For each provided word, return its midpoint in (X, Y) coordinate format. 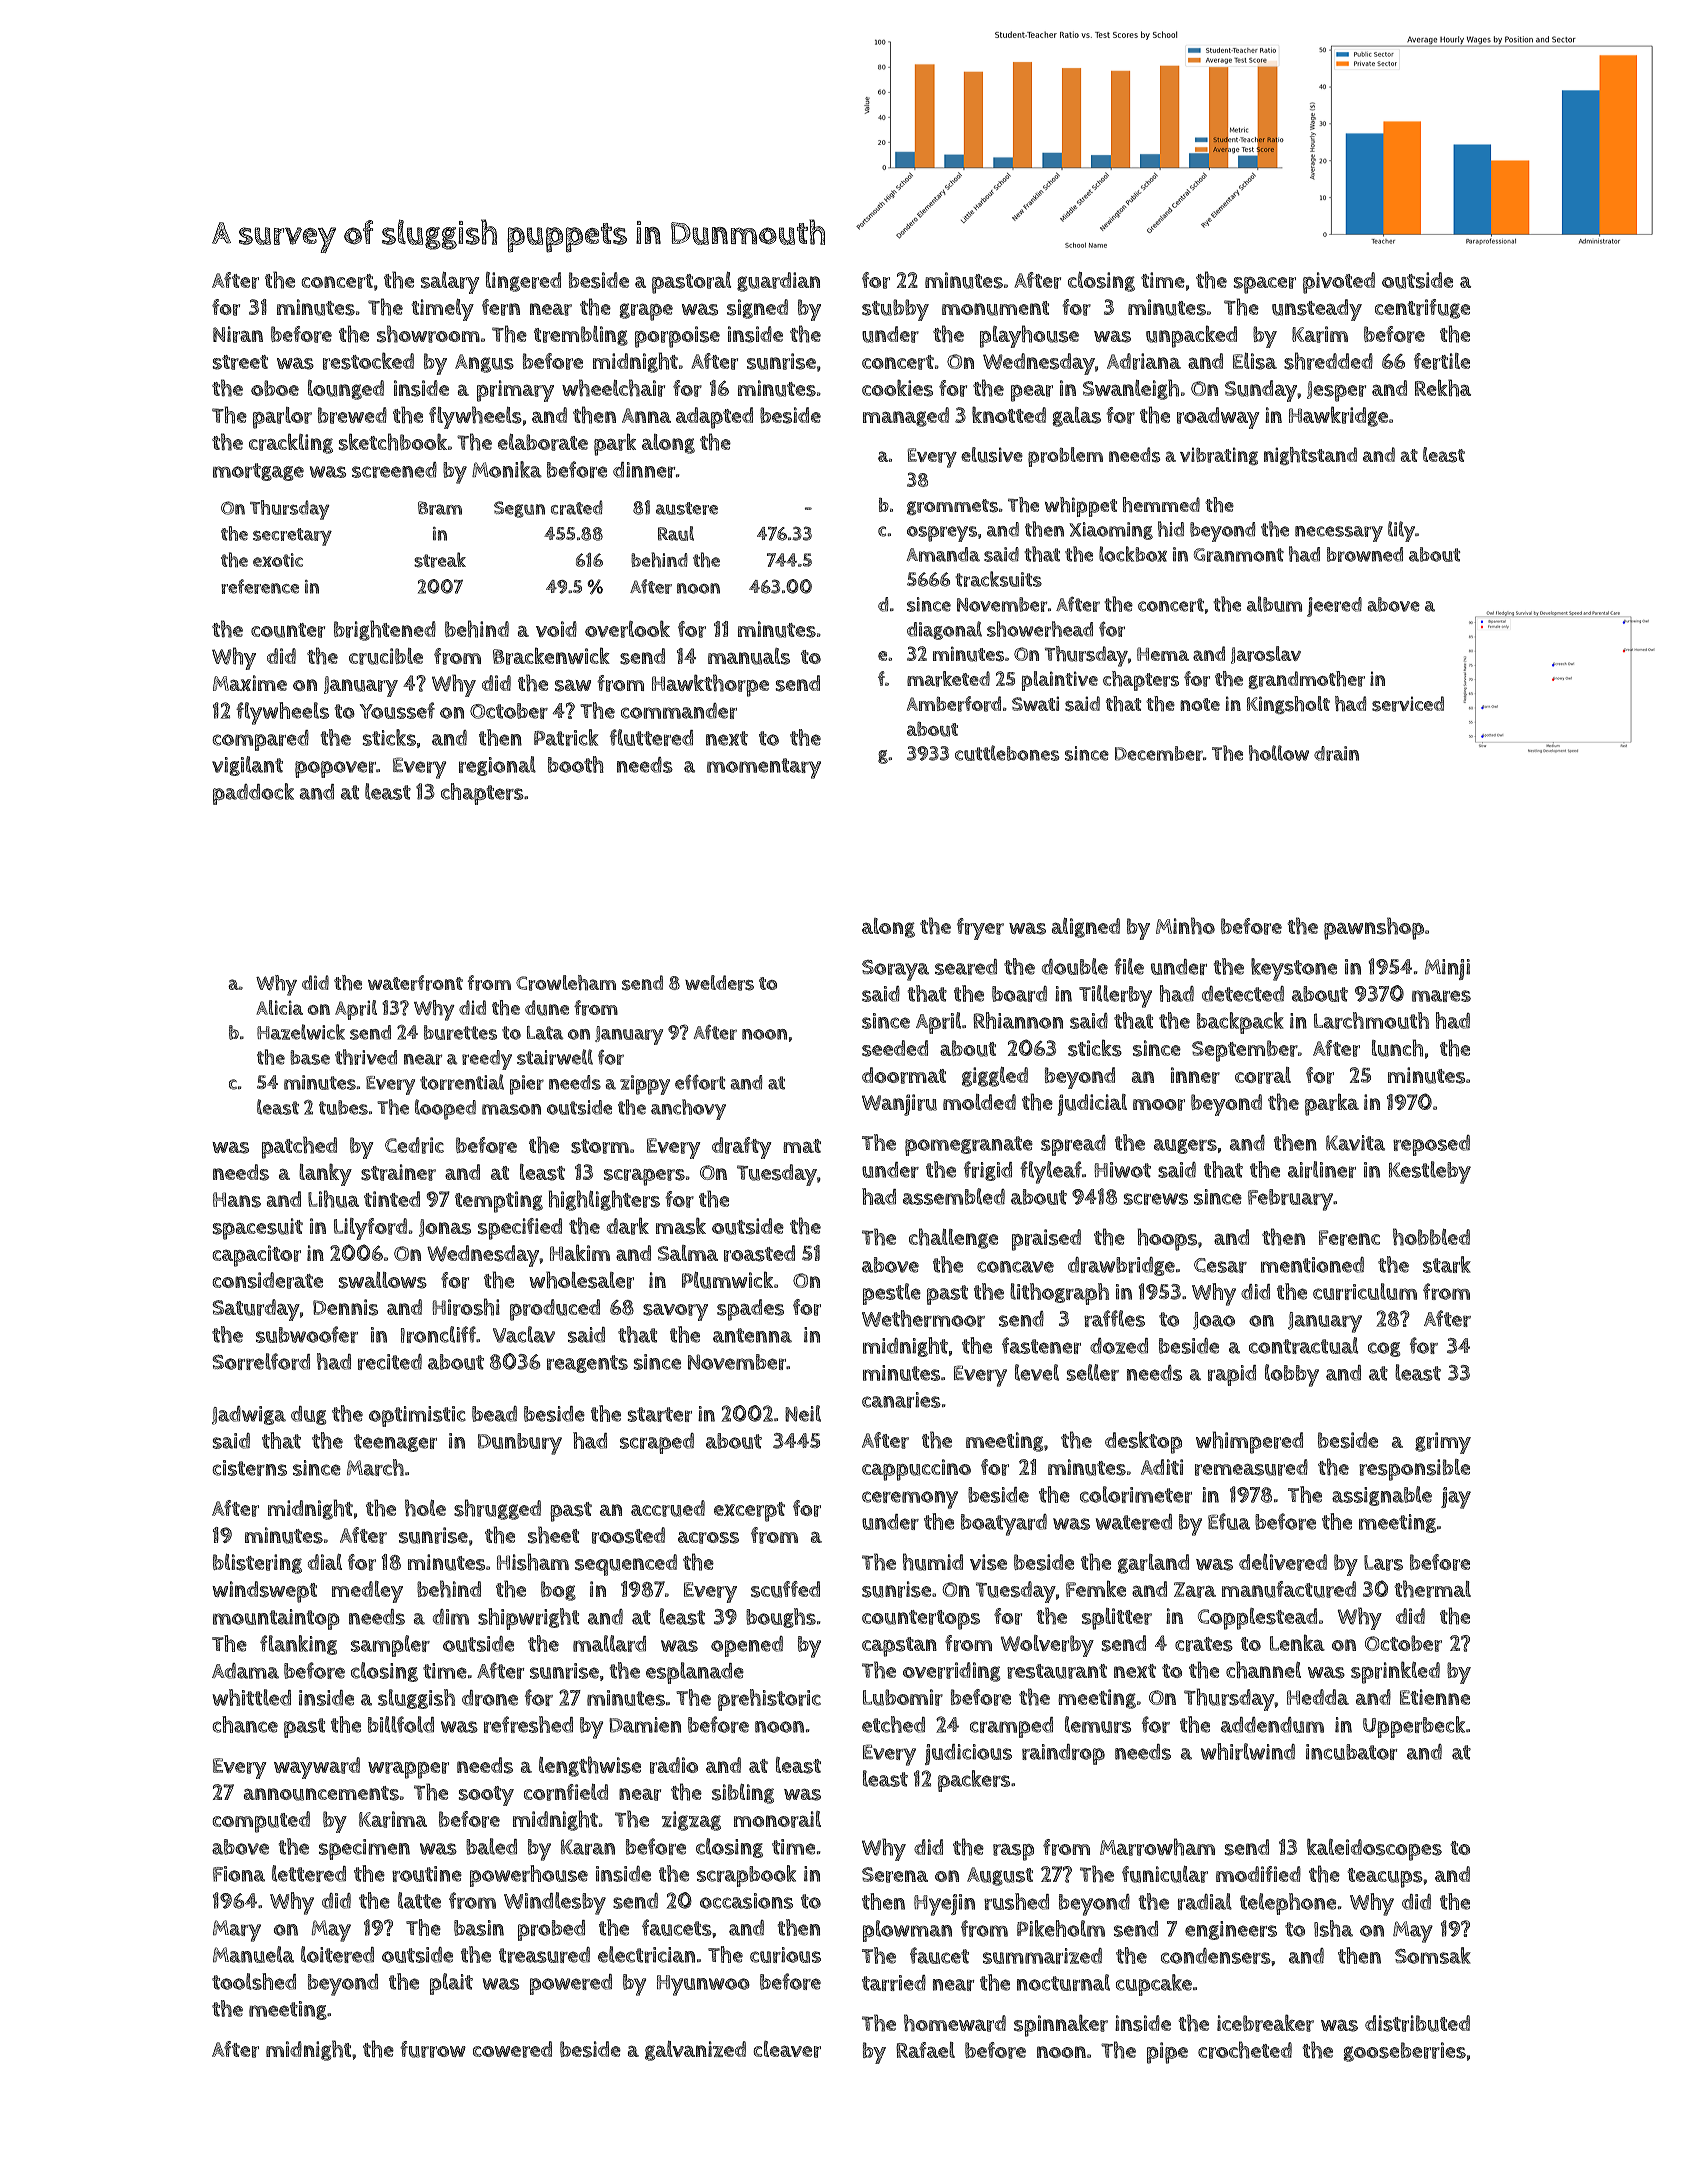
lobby (1292, 1375)
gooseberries (1404, 2052)
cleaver (787, 2049)
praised (1046, 1240)
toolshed (254, 1981)
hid (1171, 529)
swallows (382, 1280)
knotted (1009, 414)
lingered (523, 282)
